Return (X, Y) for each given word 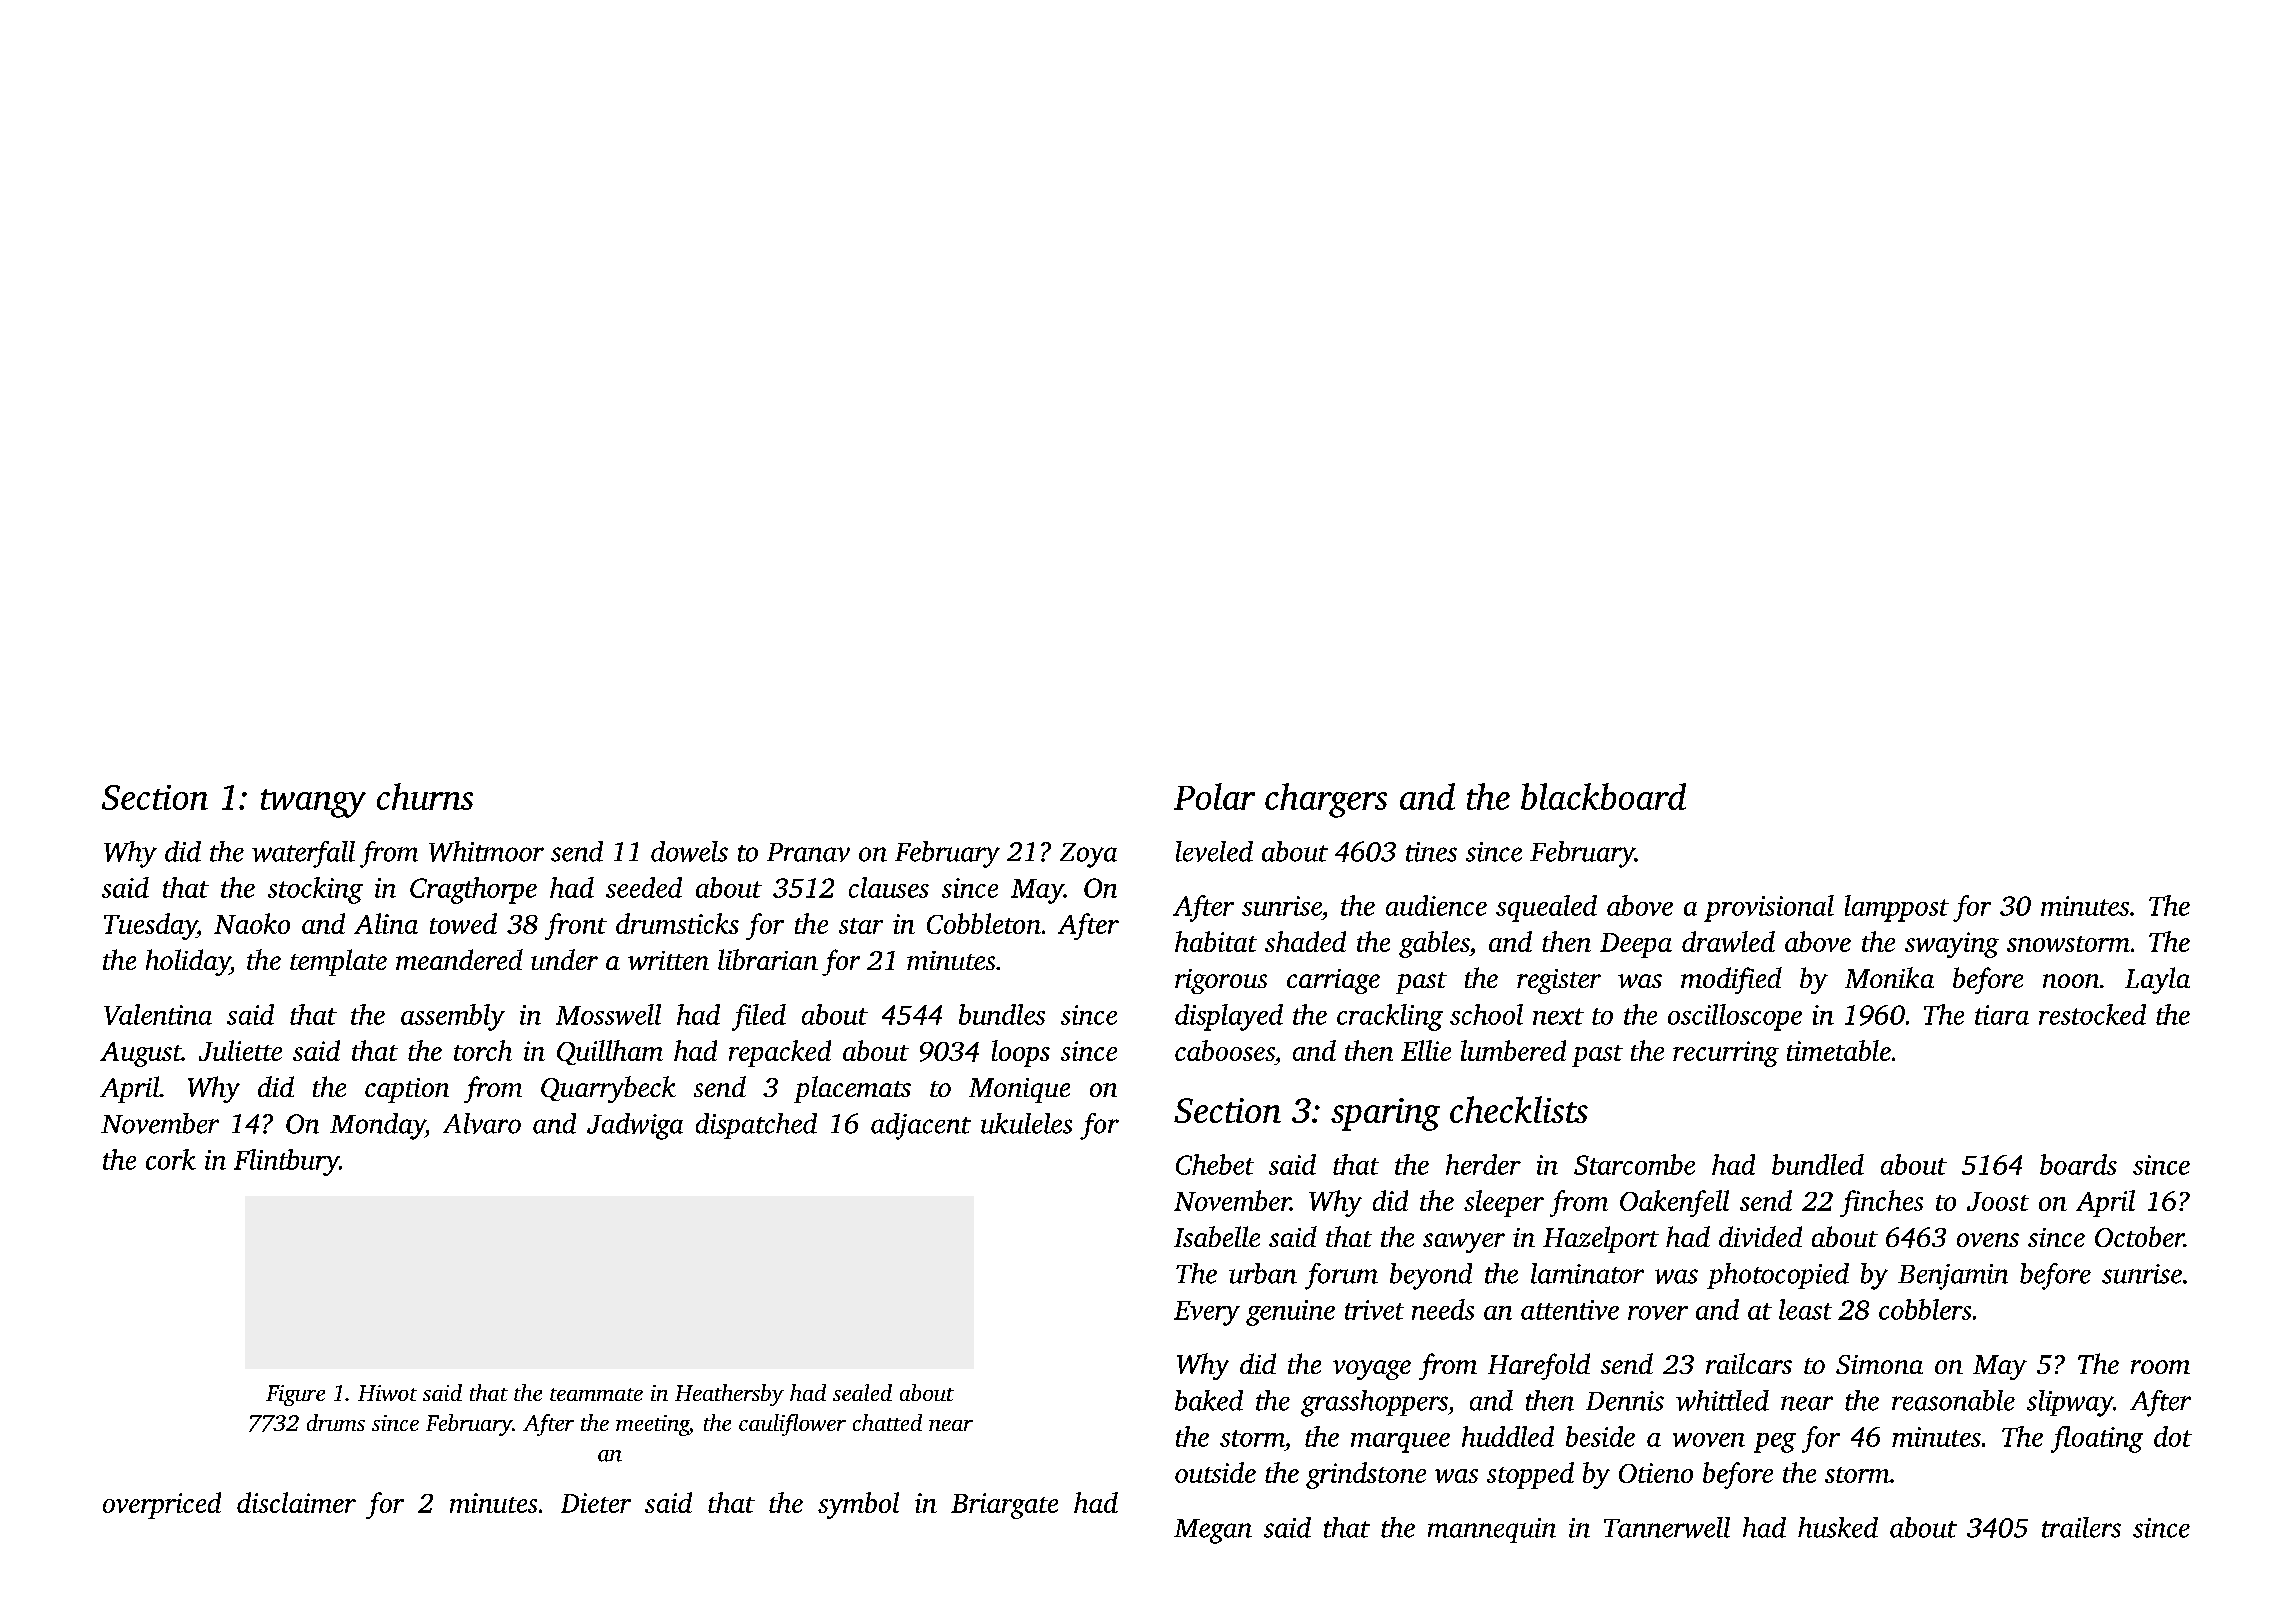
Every (1207, 1313)
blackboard (1603, 796)
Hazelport (1601, 1239)
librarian (768, 959)
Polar (1214, 796)
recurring (1726, 1054)
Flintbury (286, 1162)
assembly (453, 1017)
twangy (313, 803)
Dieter (596, 1503)
